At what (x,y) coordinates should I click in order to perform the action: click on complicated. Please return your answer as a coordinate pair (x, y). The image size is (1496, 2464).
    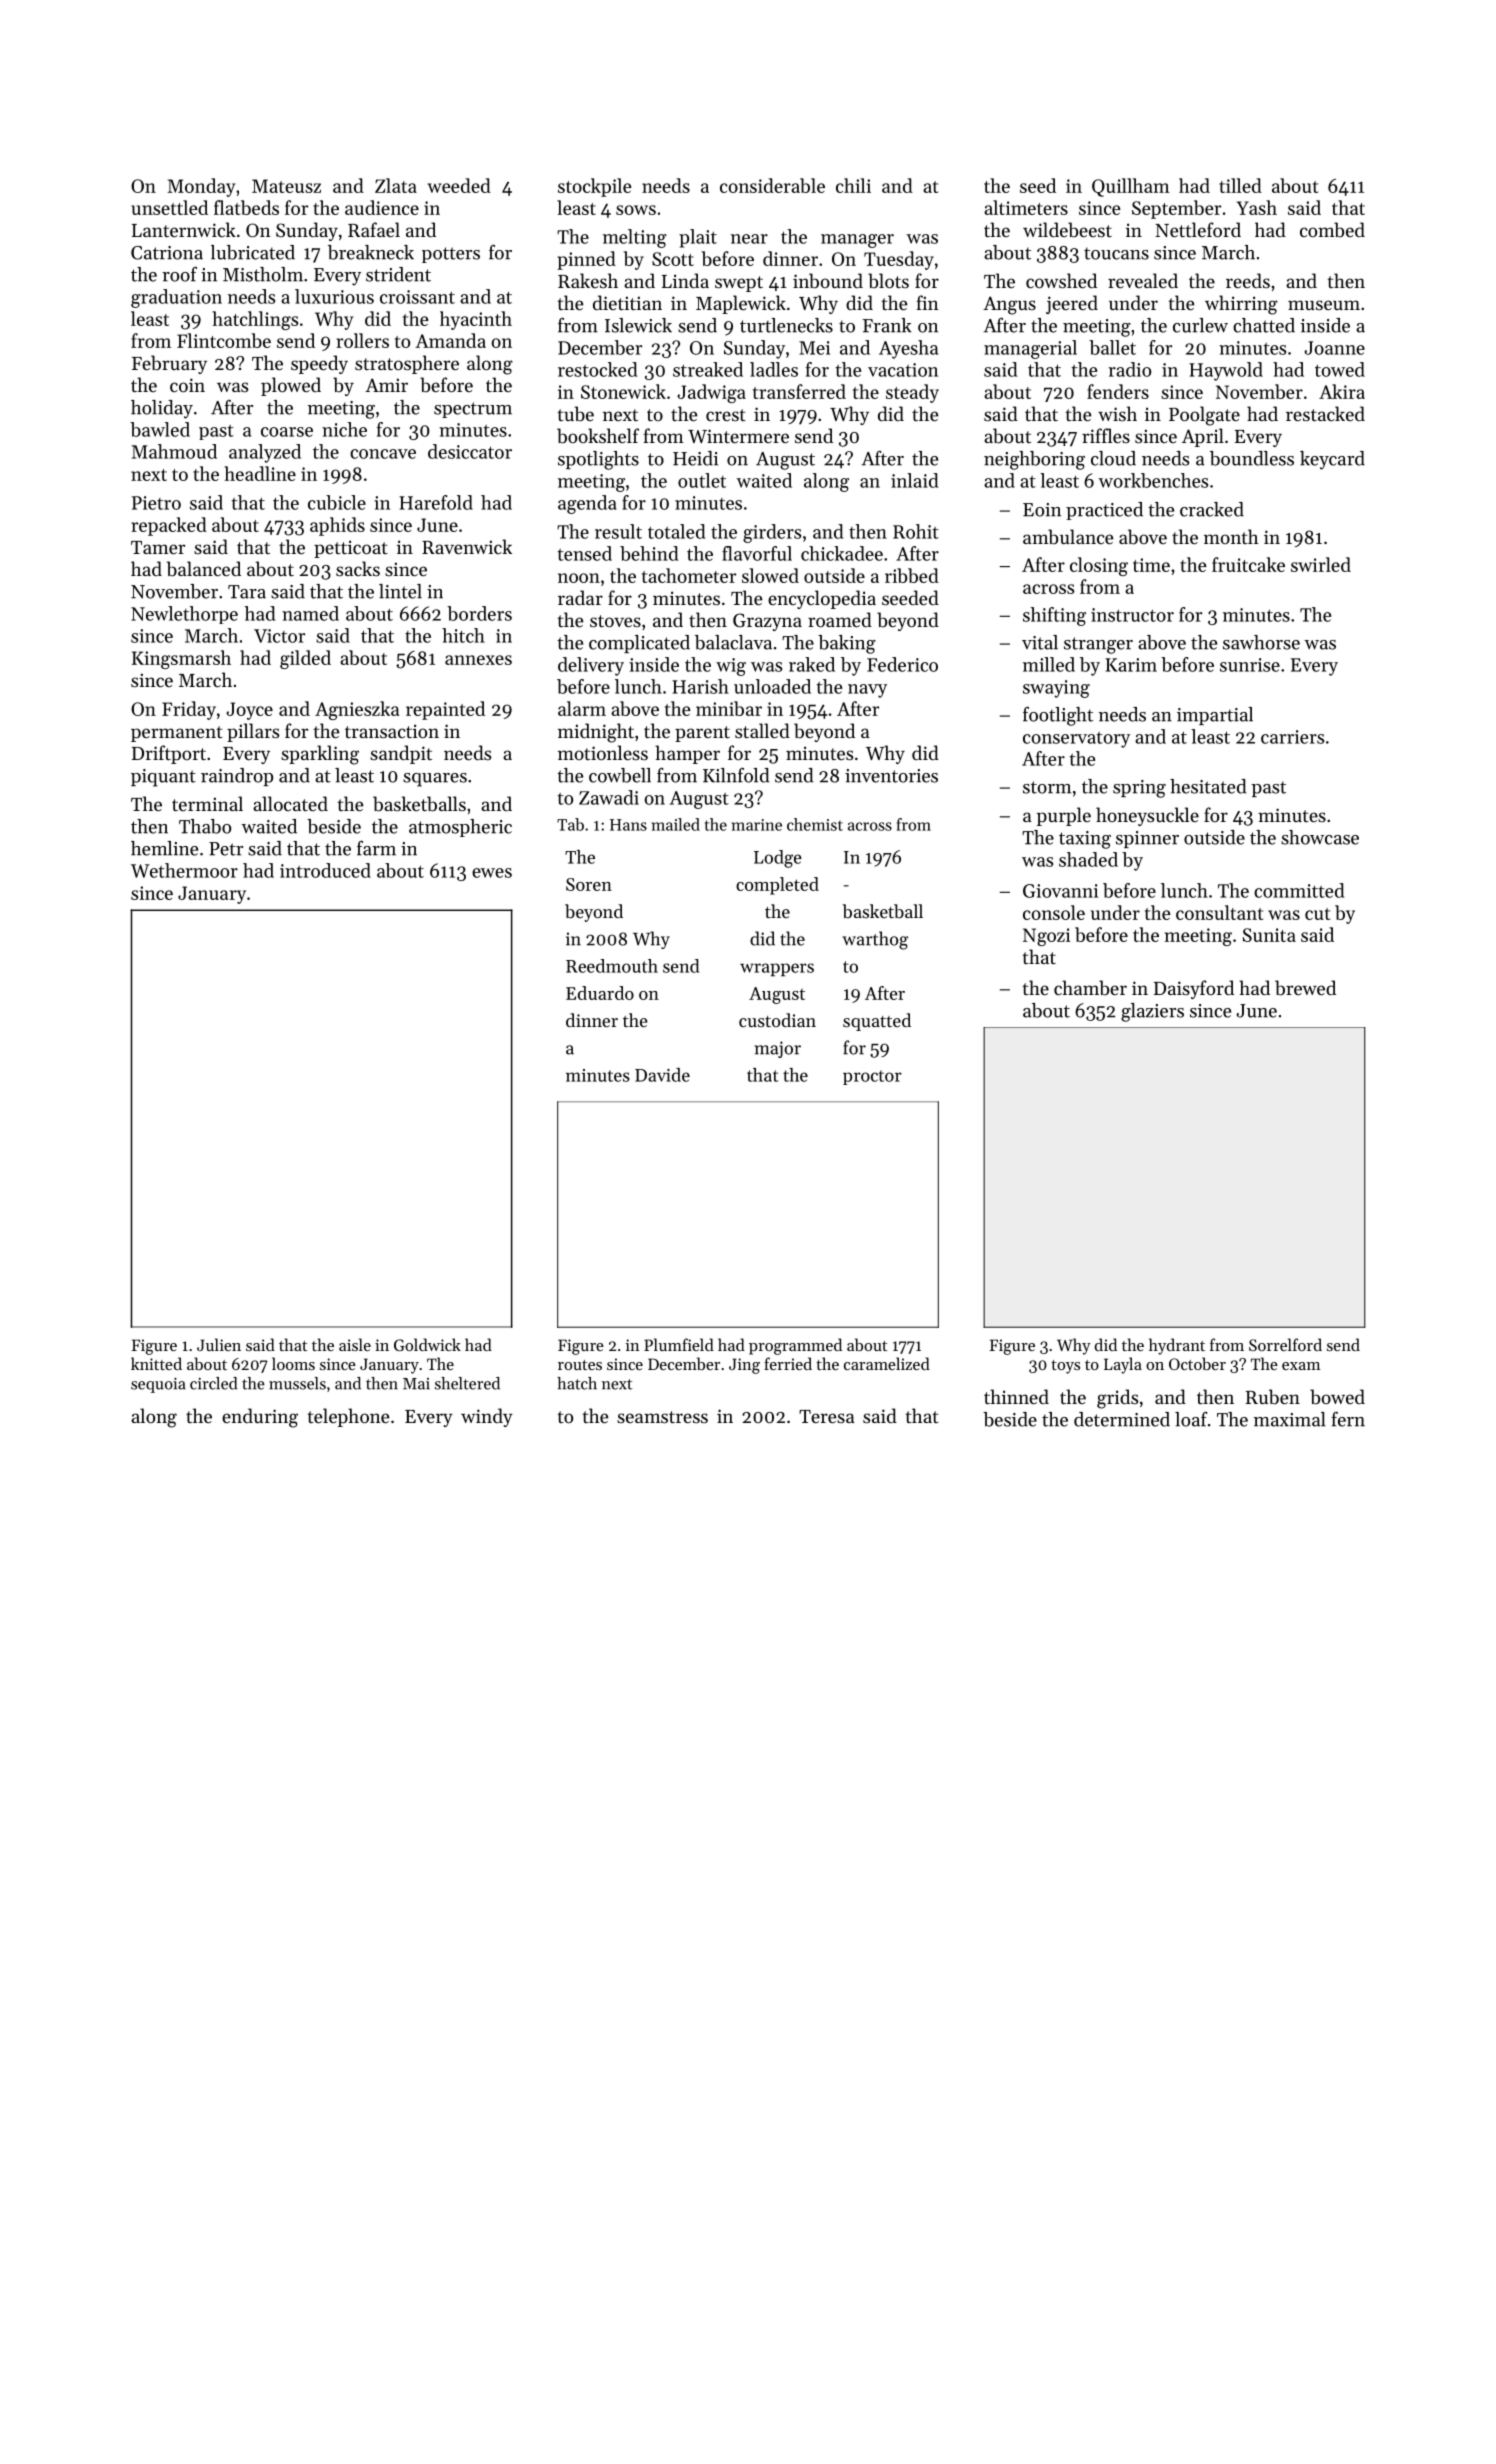
    Looking at the image, I should click on (639, 644).
